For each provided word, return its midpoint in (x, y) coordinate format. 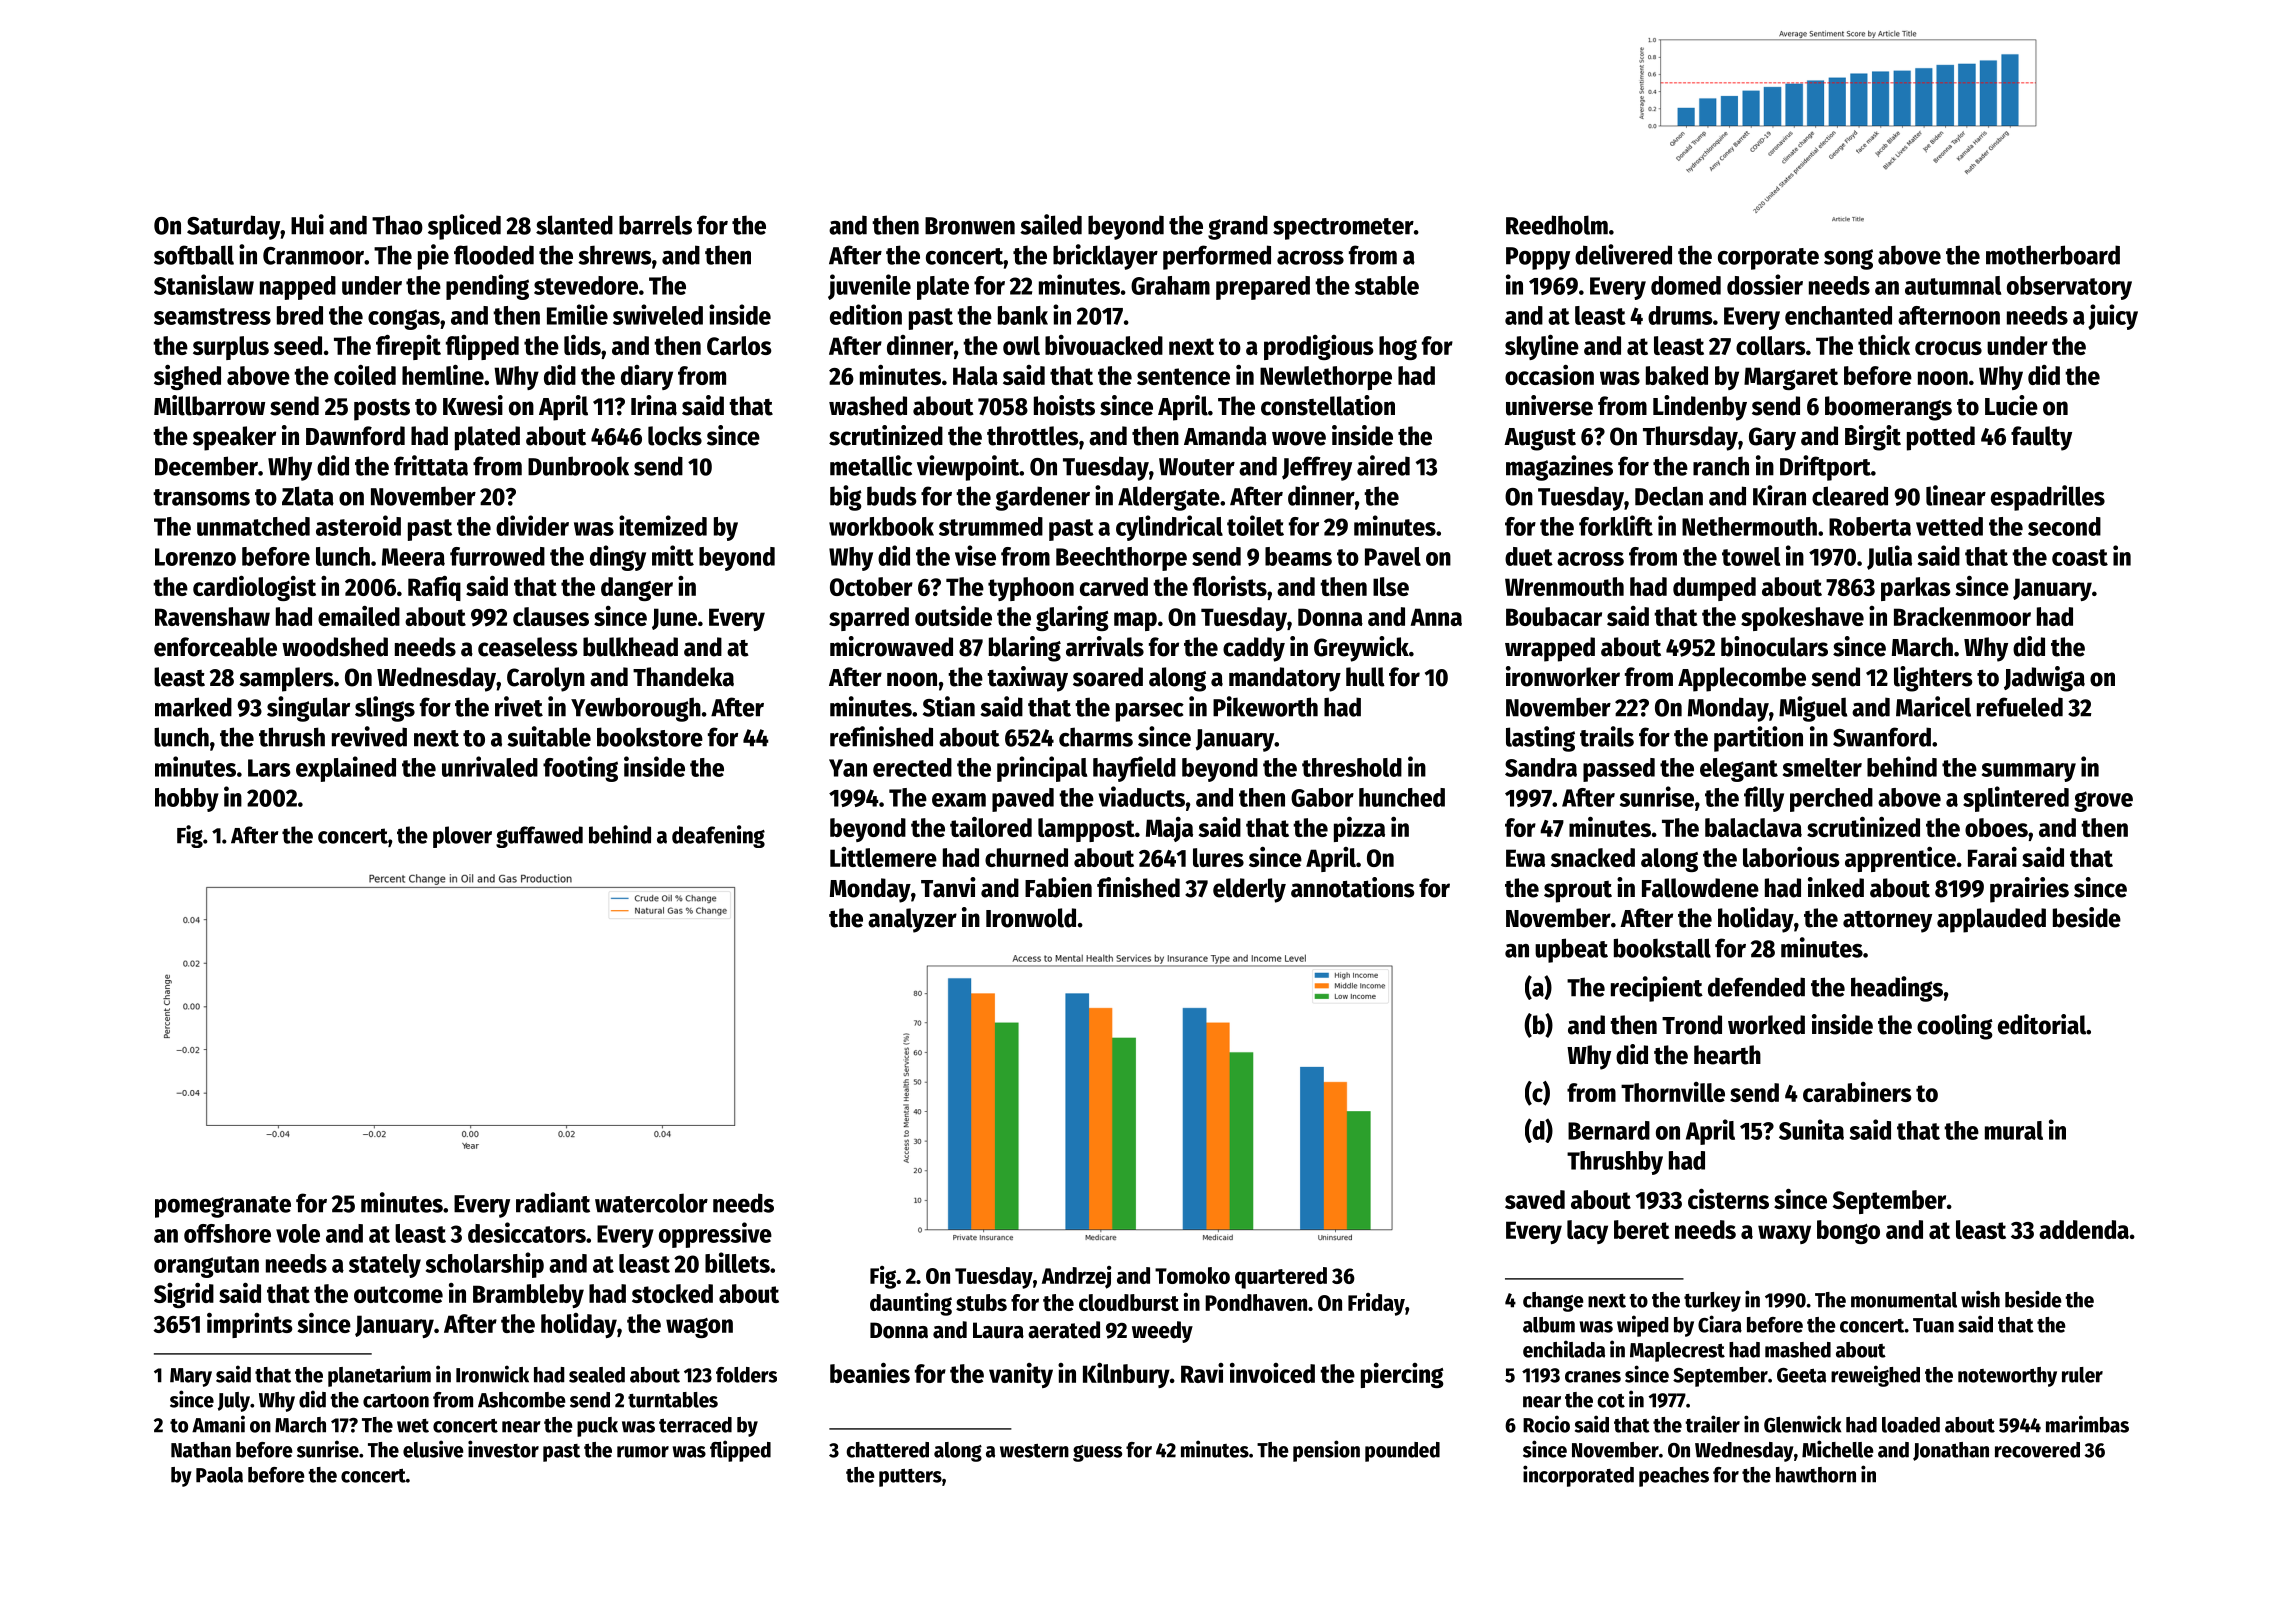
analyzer (912, 920)
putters (910, 1478)
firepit (408, 347)
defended (1756, 987)
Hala (975, 375)
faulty (2041, 438)
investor (503, 1449)
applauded (1991, 920)
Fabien (1058, 887)
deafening (718, 836)
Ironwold (1031, 918)
